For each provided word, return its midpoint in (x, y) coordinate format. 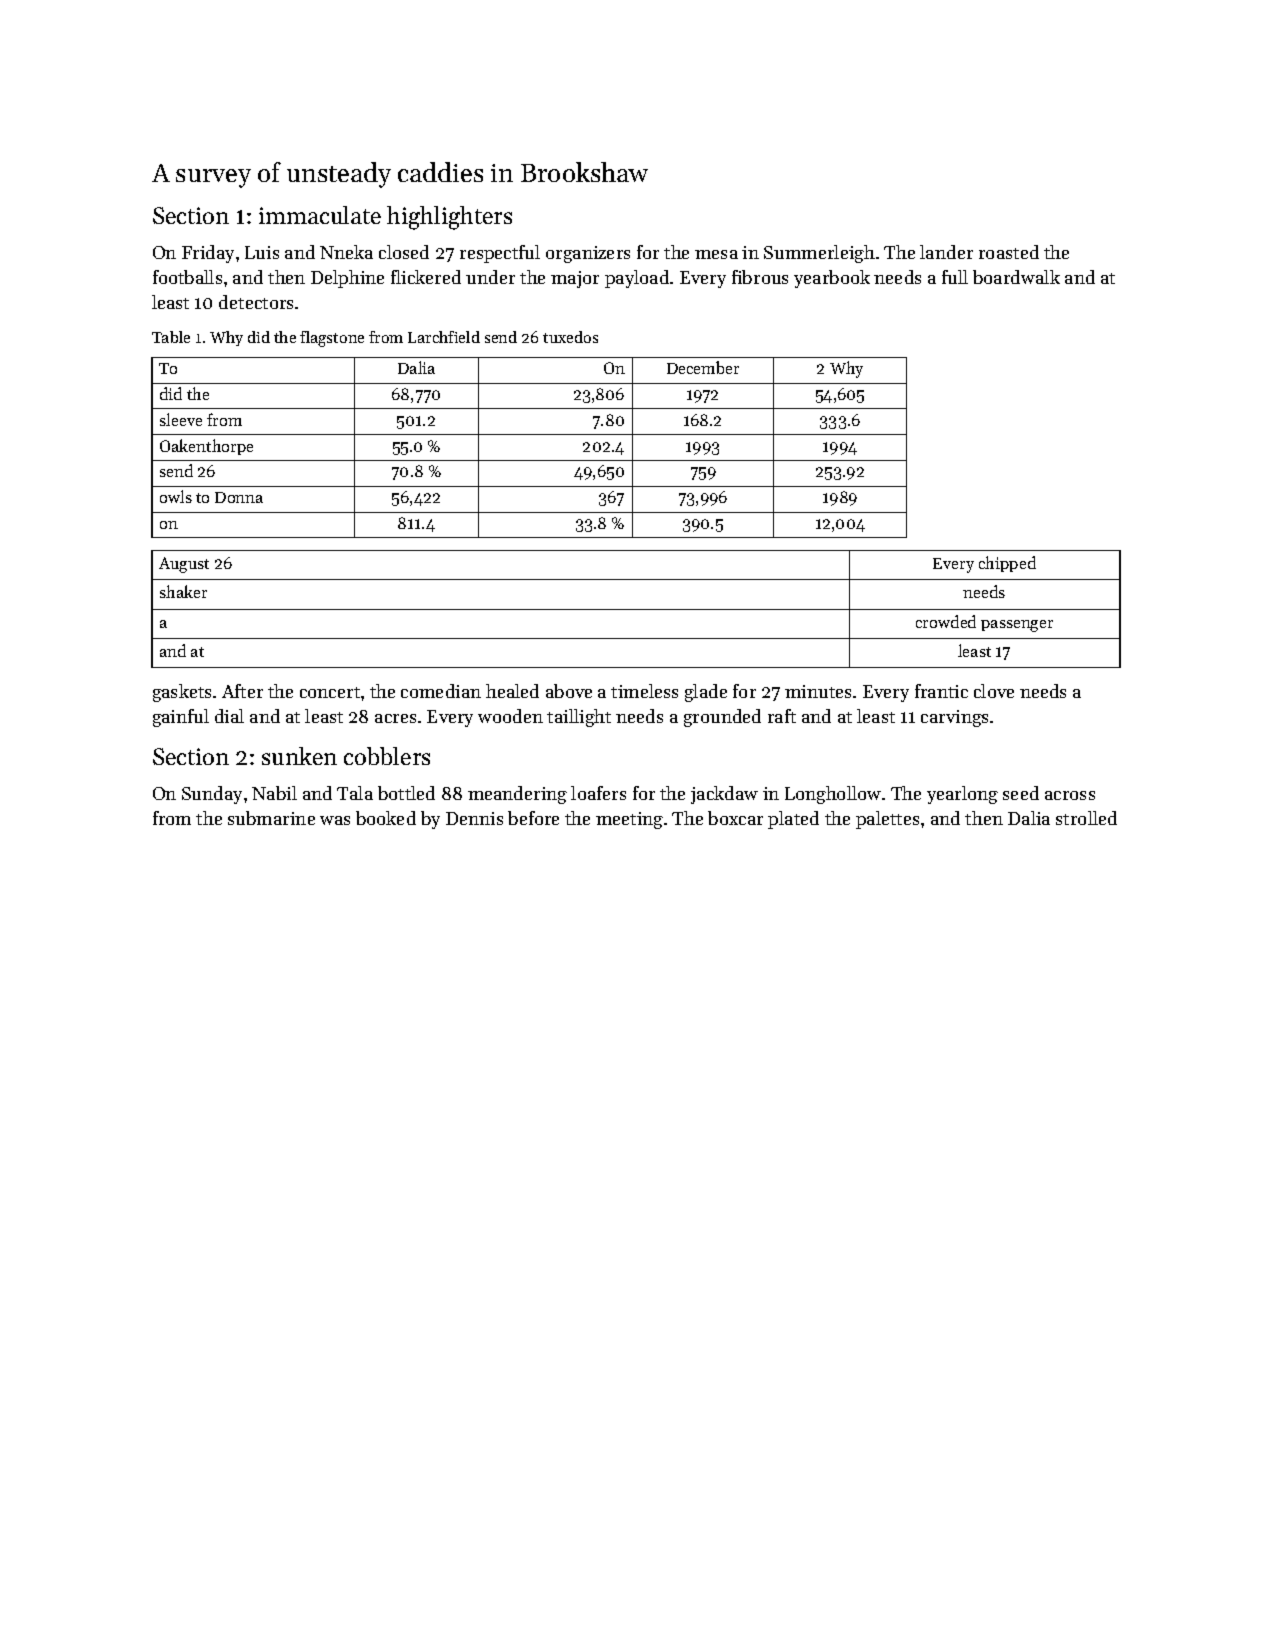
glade (706, 693)
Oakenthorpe (206, 447)
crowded (946, 621)
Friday (208, 254)
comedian (441, 691)
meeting (629, 820)
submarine (271, 818)
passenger (1017, 626)
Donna (239, 497)
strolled (1086, 818)
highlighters (449, 218)
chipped (1007, 564)
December (703, 367)
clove (994, 691)
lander (946, 252)
